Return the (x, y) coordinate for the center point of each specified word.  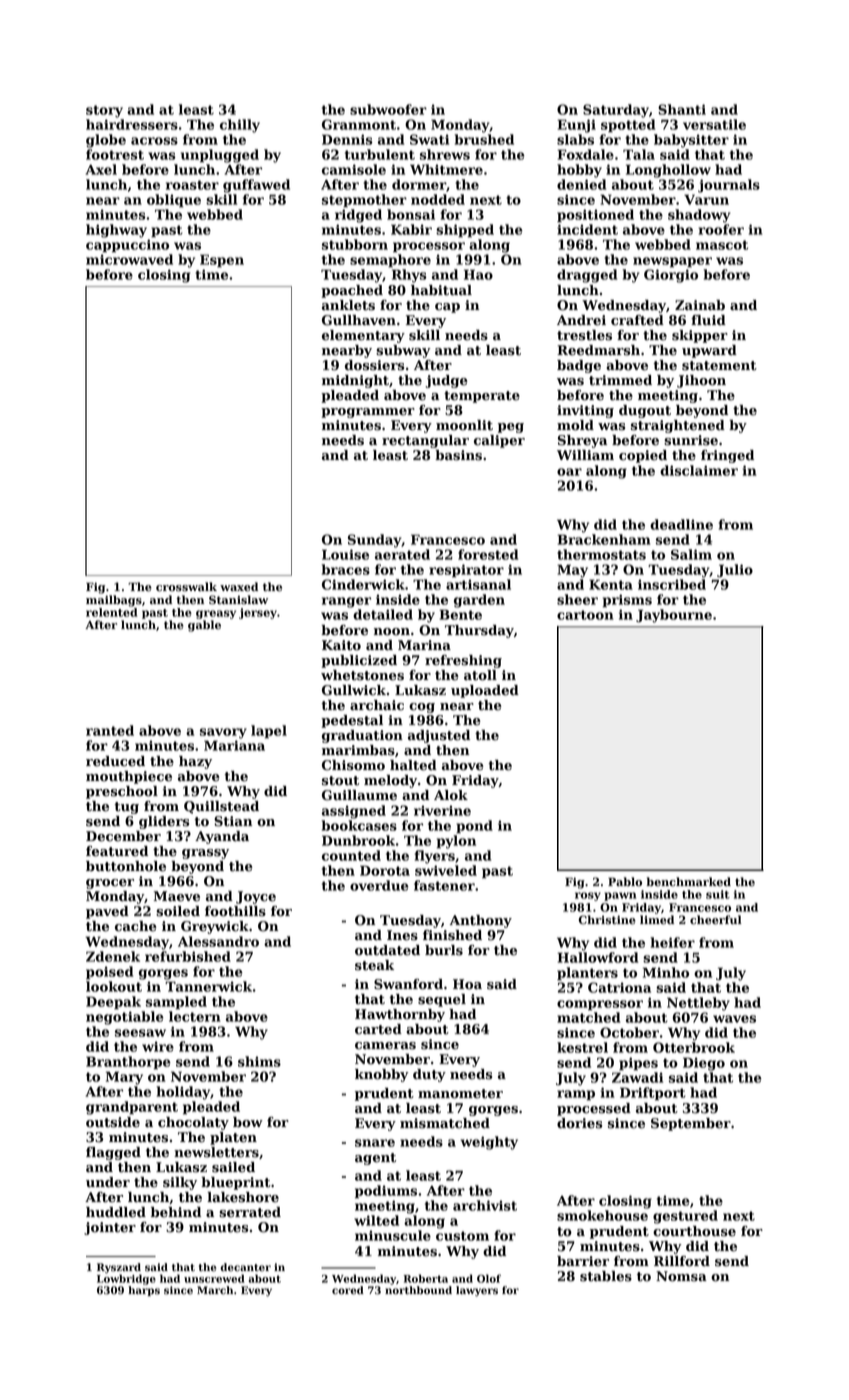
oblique (174, 201)
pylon (456, 842)
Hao (478, 274)
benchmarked (688, 882)
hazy (195, 762)
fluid (708, 320)
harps (144, 1291)
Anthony (481, 921)
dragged (587, 276)
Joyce (256, 897)
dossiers (374, 365)
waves (734, 1019)
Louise (345, 554)
